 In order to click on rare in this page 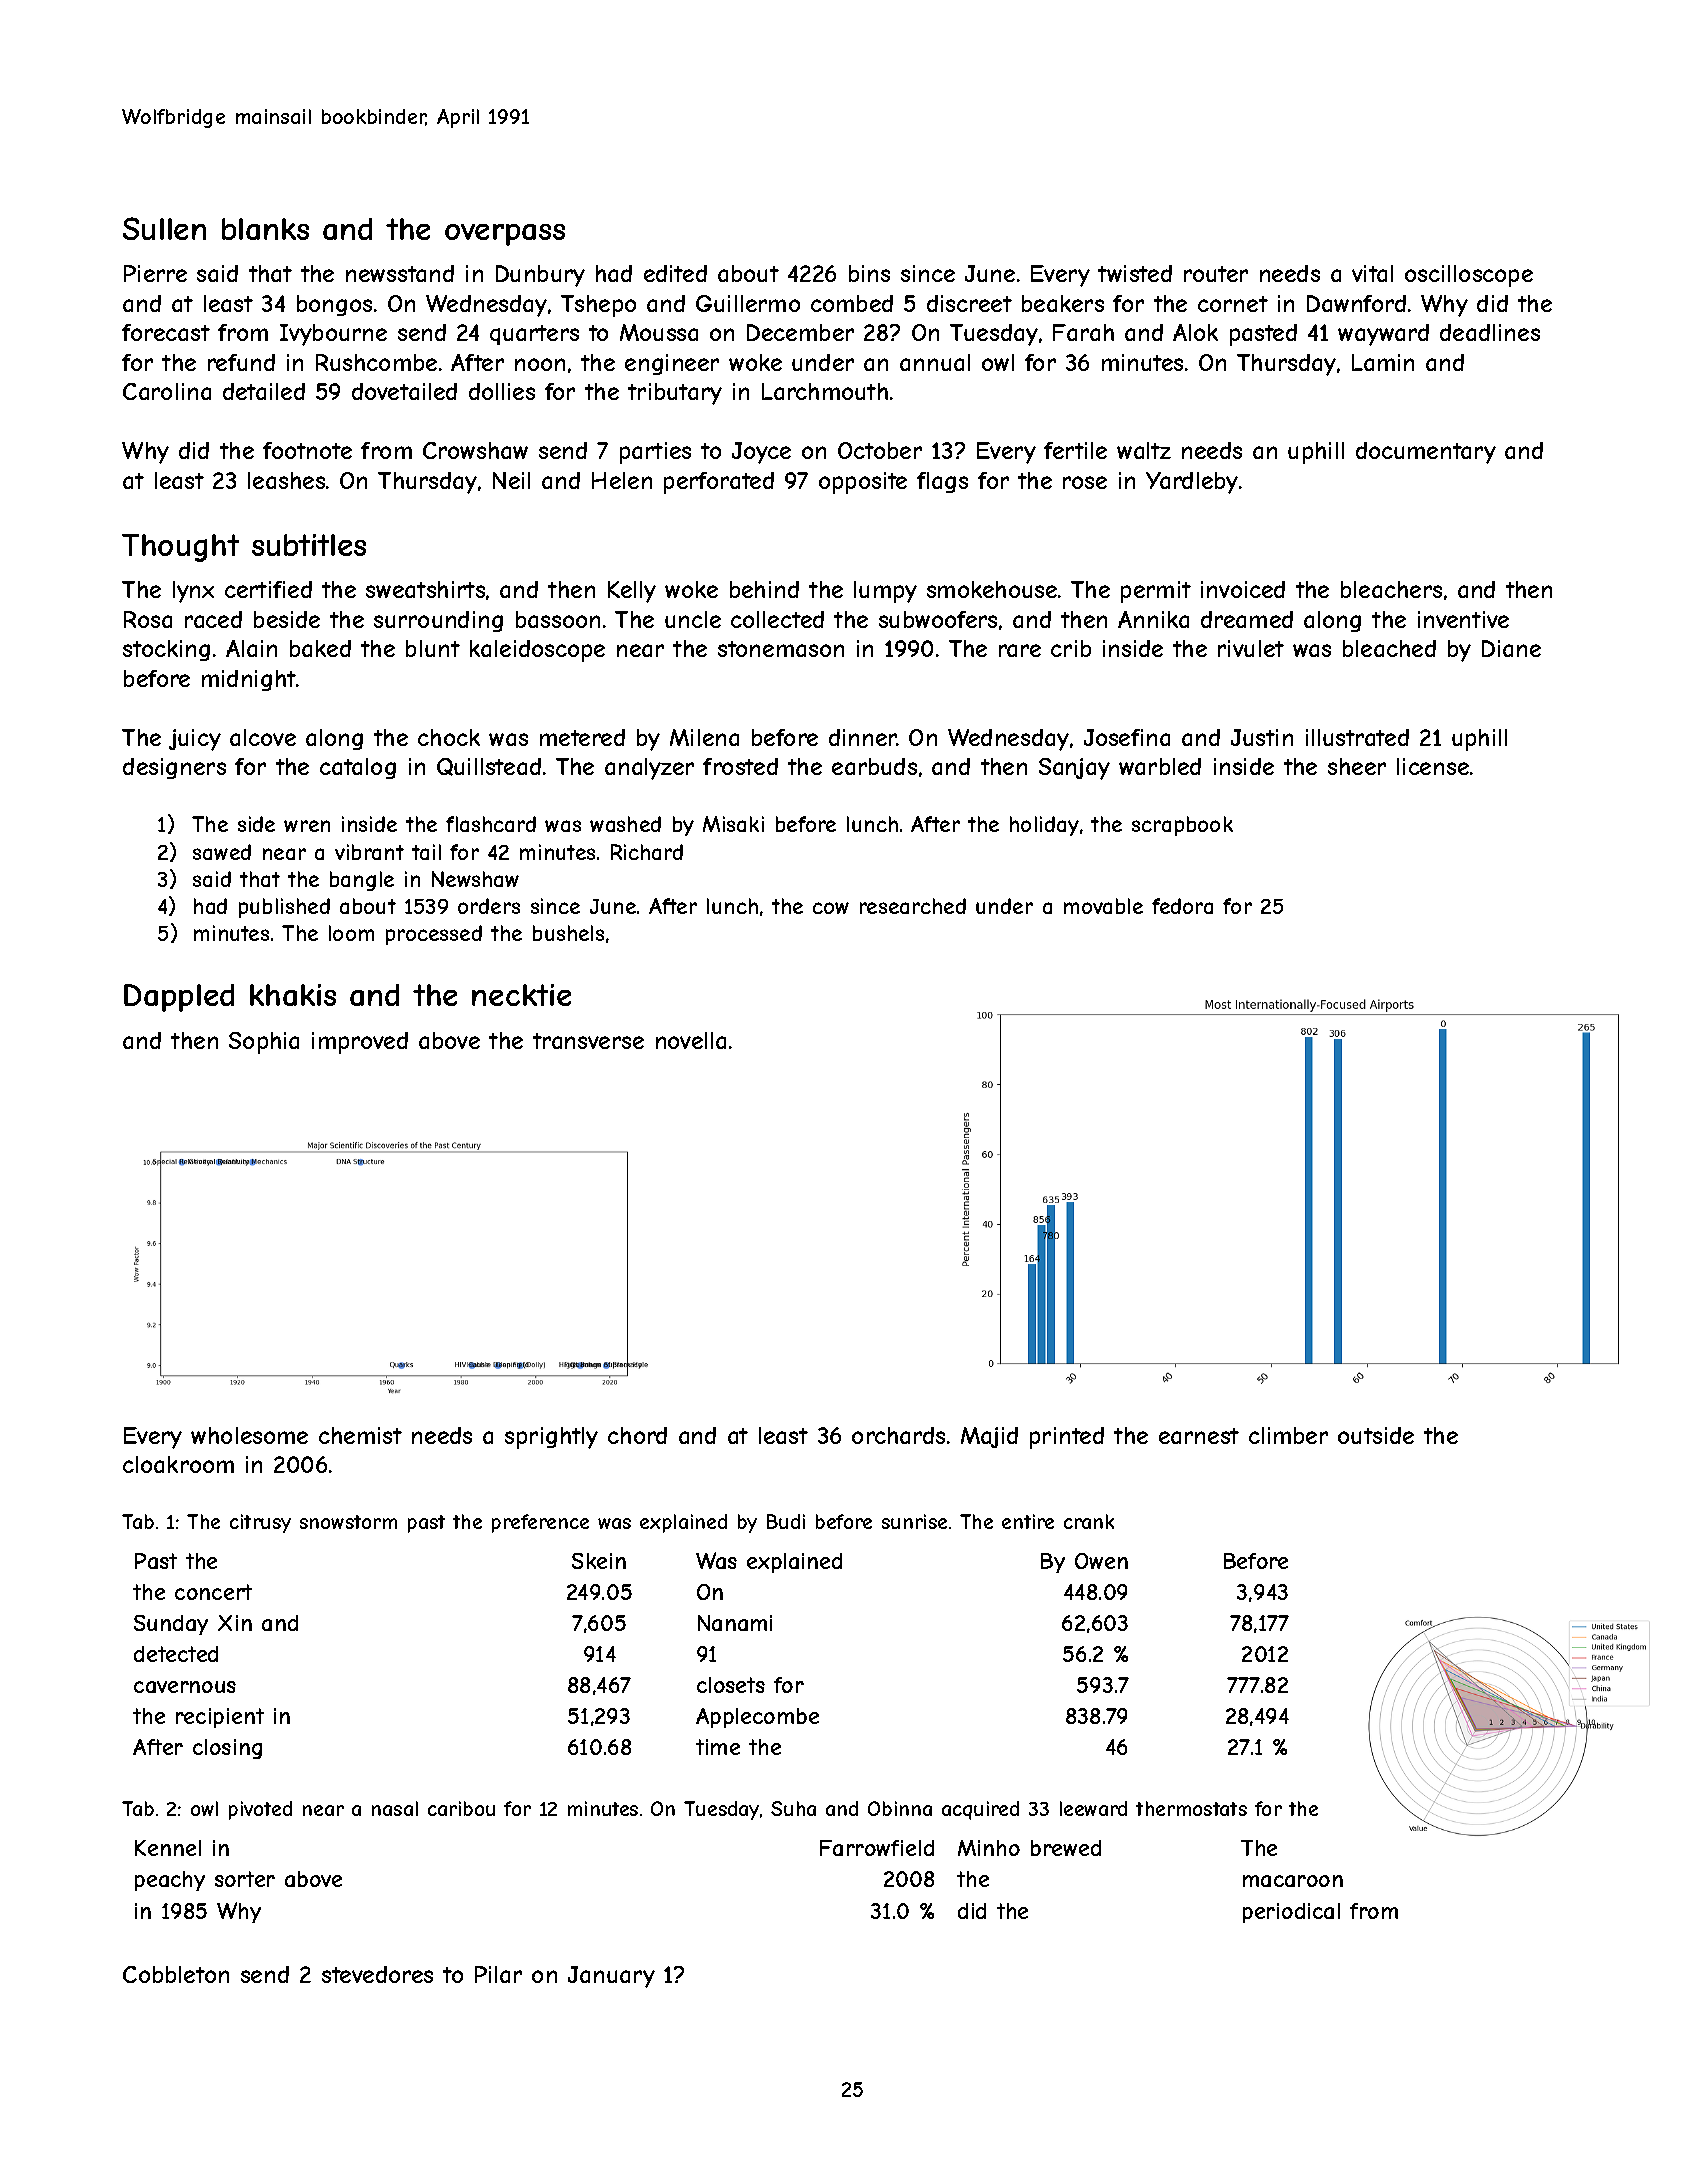, I will do `click(1020, 650)`.
